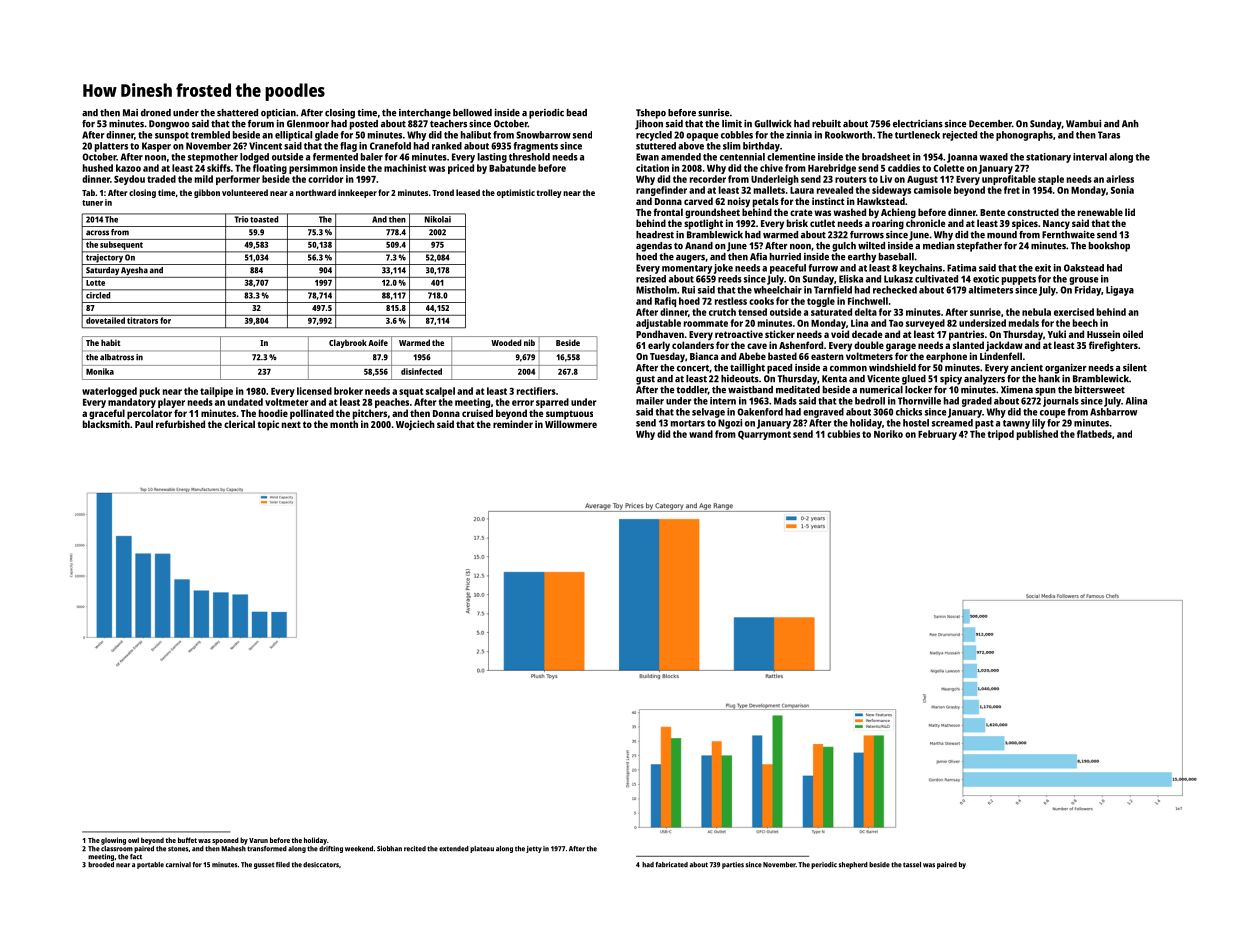 The height and width of the screenshot is (952, 1233). Describe the element at coordinates (912, 865) in the screenshot. I see `tassel` at that location.
